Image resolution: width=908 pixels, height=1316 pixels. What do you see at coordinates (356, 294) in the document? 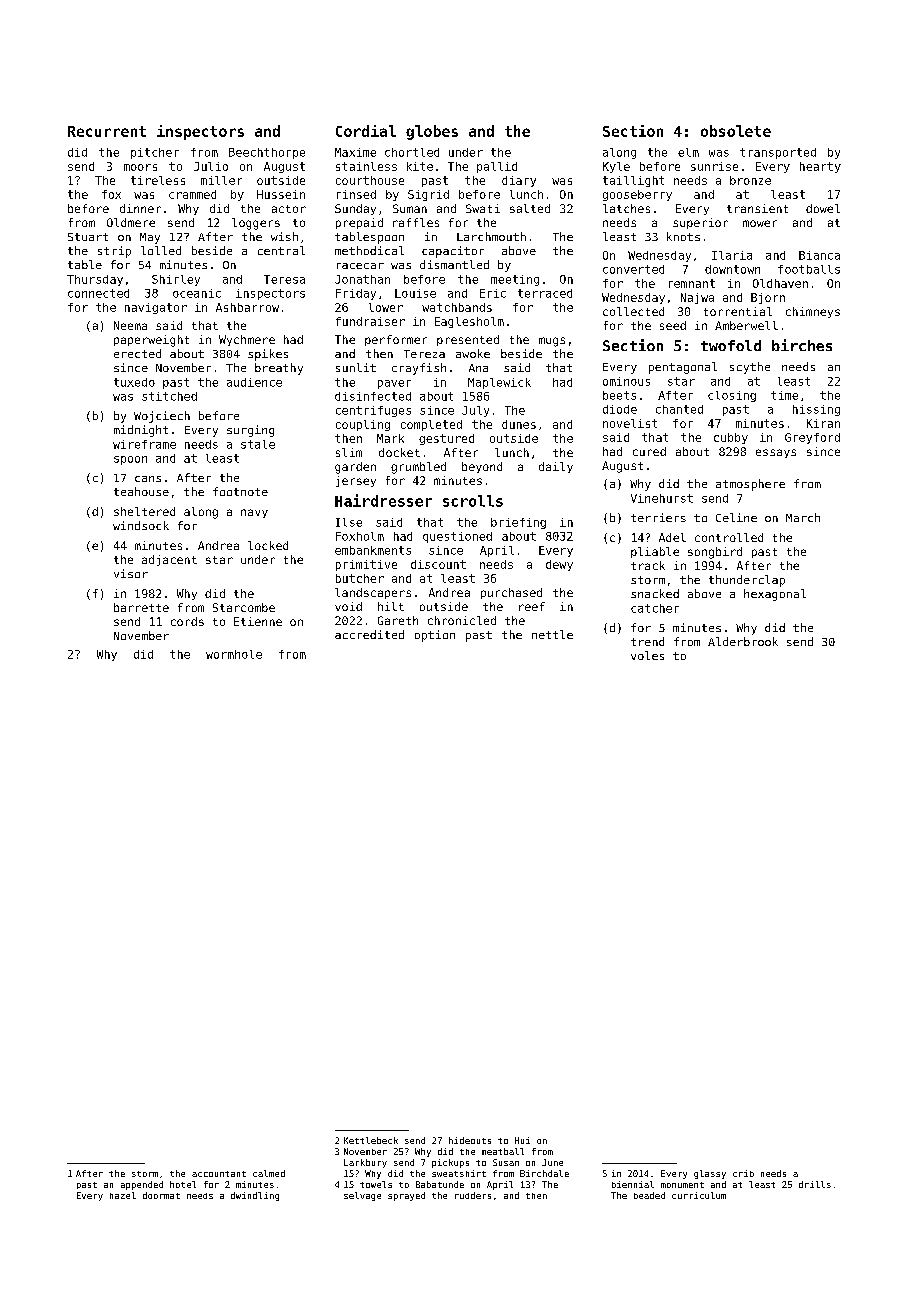
I see `Friday` at bounding box center [356, 294].
